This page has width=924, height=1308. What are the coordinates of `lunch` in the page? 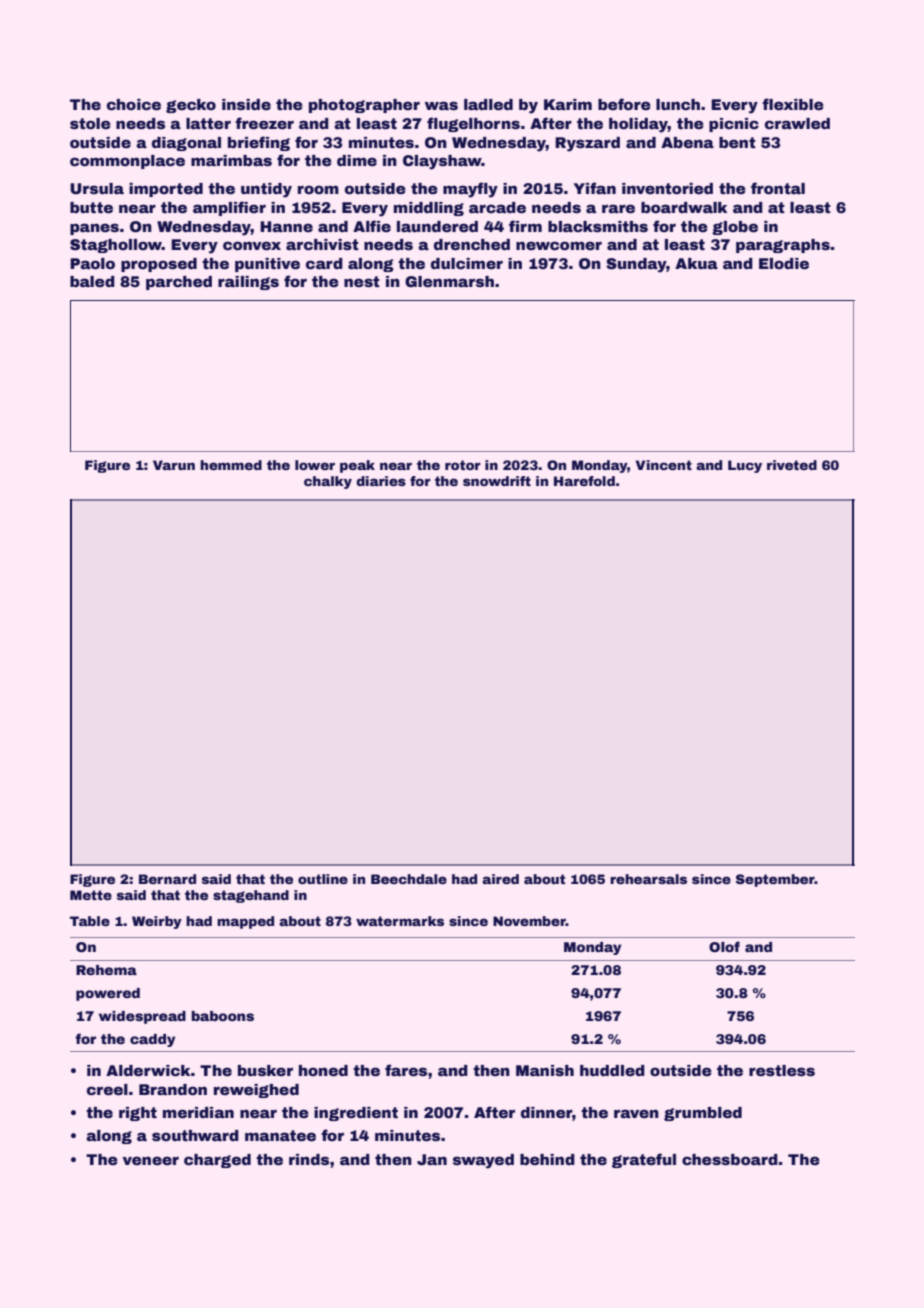 It's located at (678, 104).
